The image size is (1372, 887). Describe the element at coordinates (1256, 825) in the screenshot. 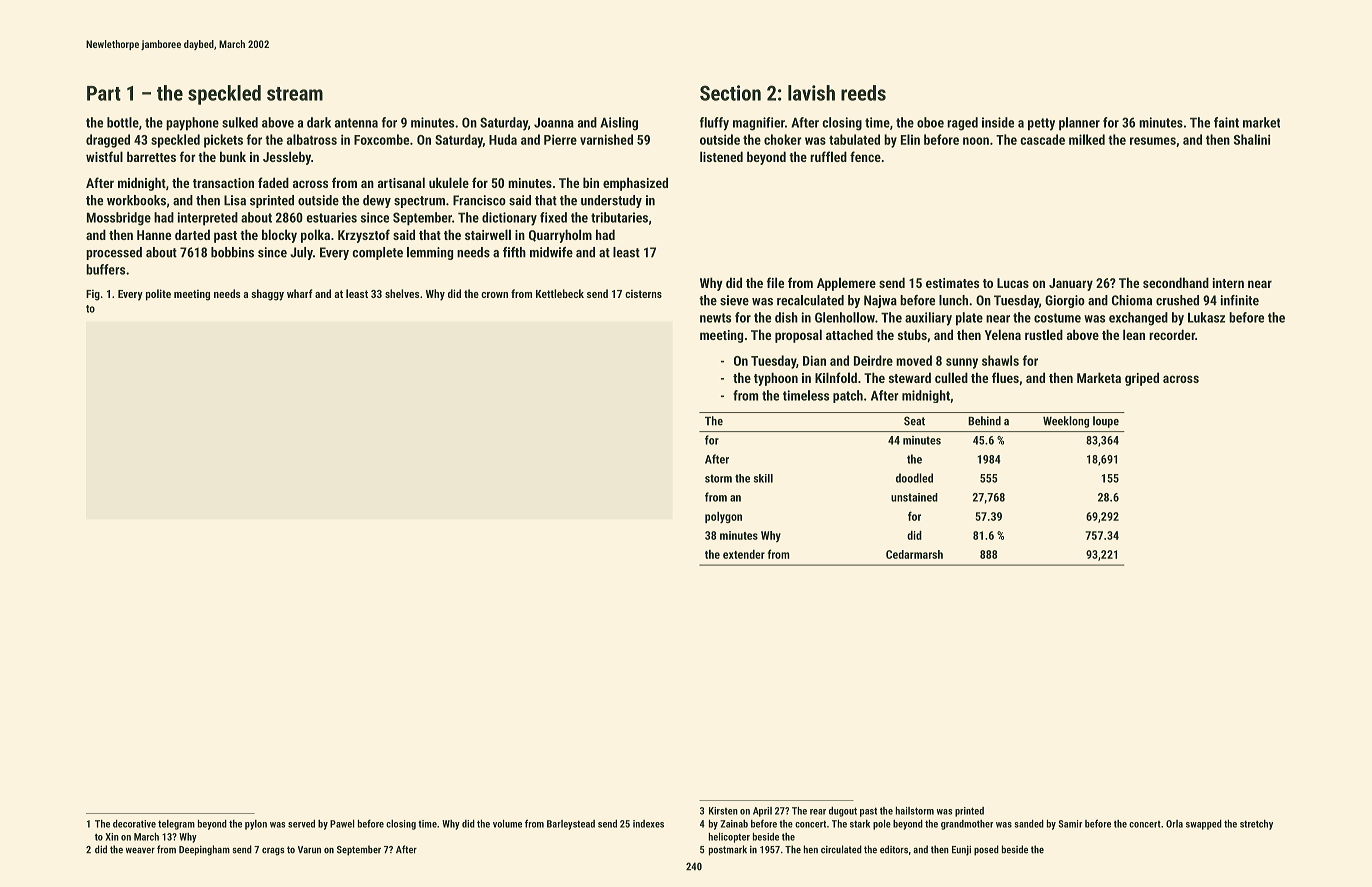

I see `stretchy` at that location.
